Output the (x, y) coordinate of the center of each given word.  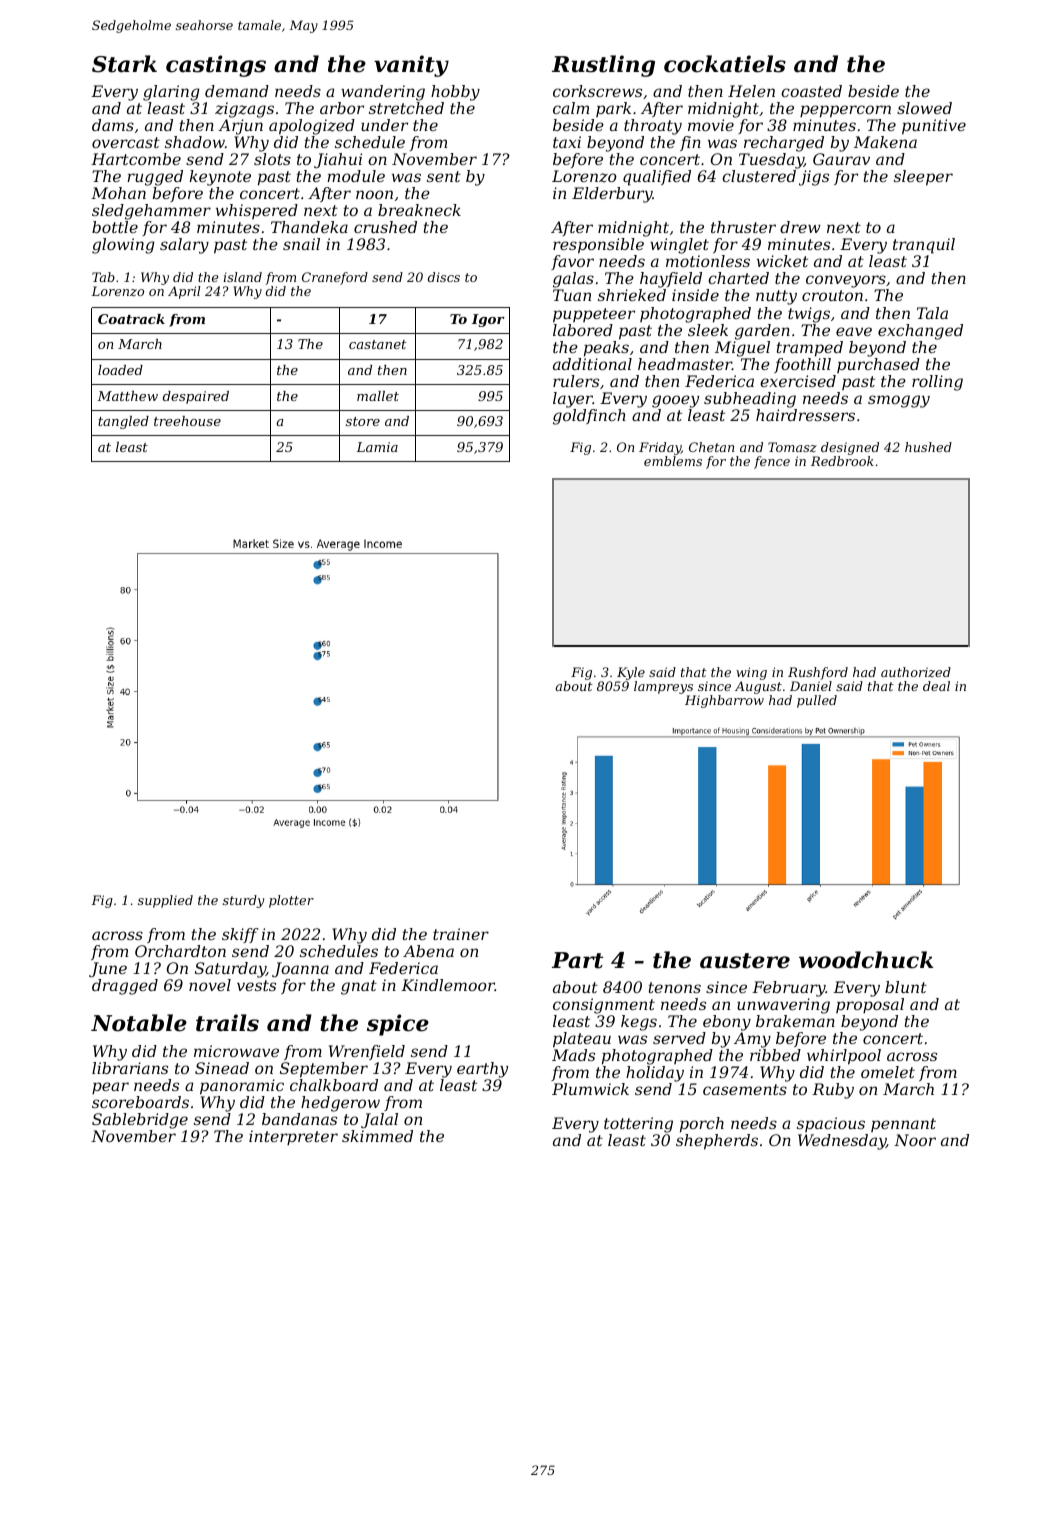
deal (936, 686)
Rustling (603, 66)
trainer (461, 934)
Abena (428, 951)
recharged (784, 144)
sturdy (243, 901)
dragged (125, 987)
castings (216, 66)
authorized (916, 672)
